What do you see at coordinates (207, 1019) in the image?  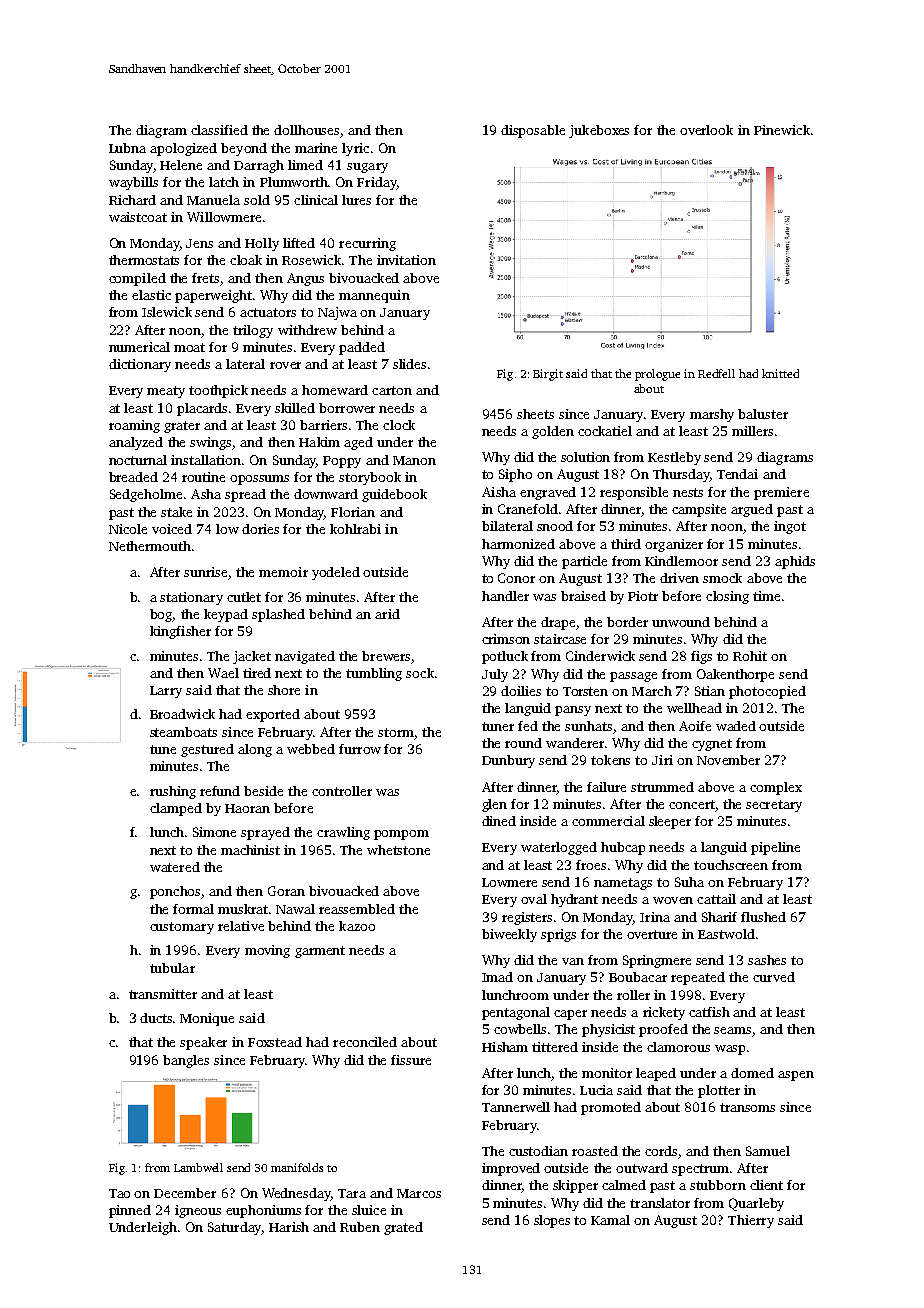 I see `Monique` at bounding box center [207, 1019].
